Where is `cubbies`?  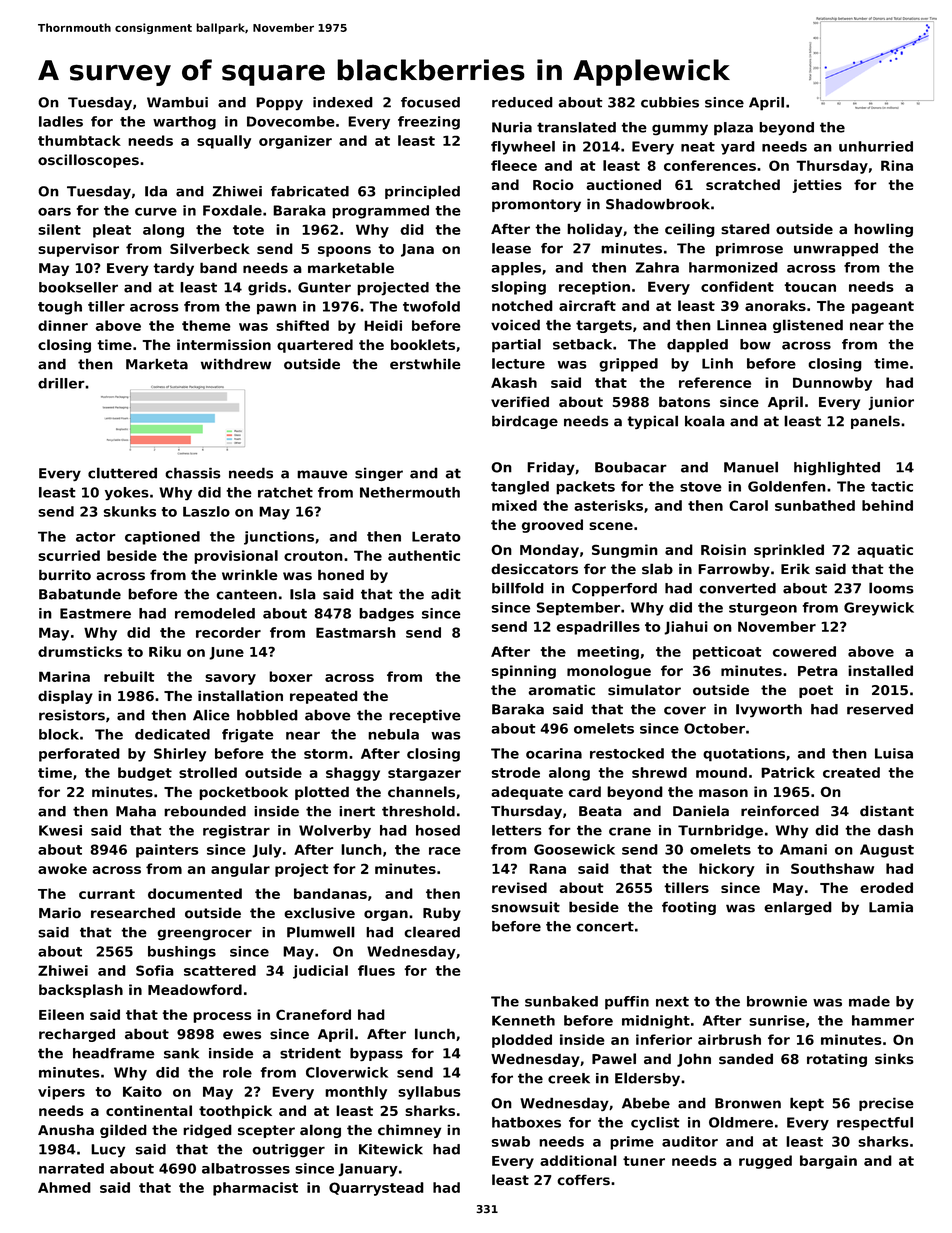
cubbies is located at coordinates (670, 102).
